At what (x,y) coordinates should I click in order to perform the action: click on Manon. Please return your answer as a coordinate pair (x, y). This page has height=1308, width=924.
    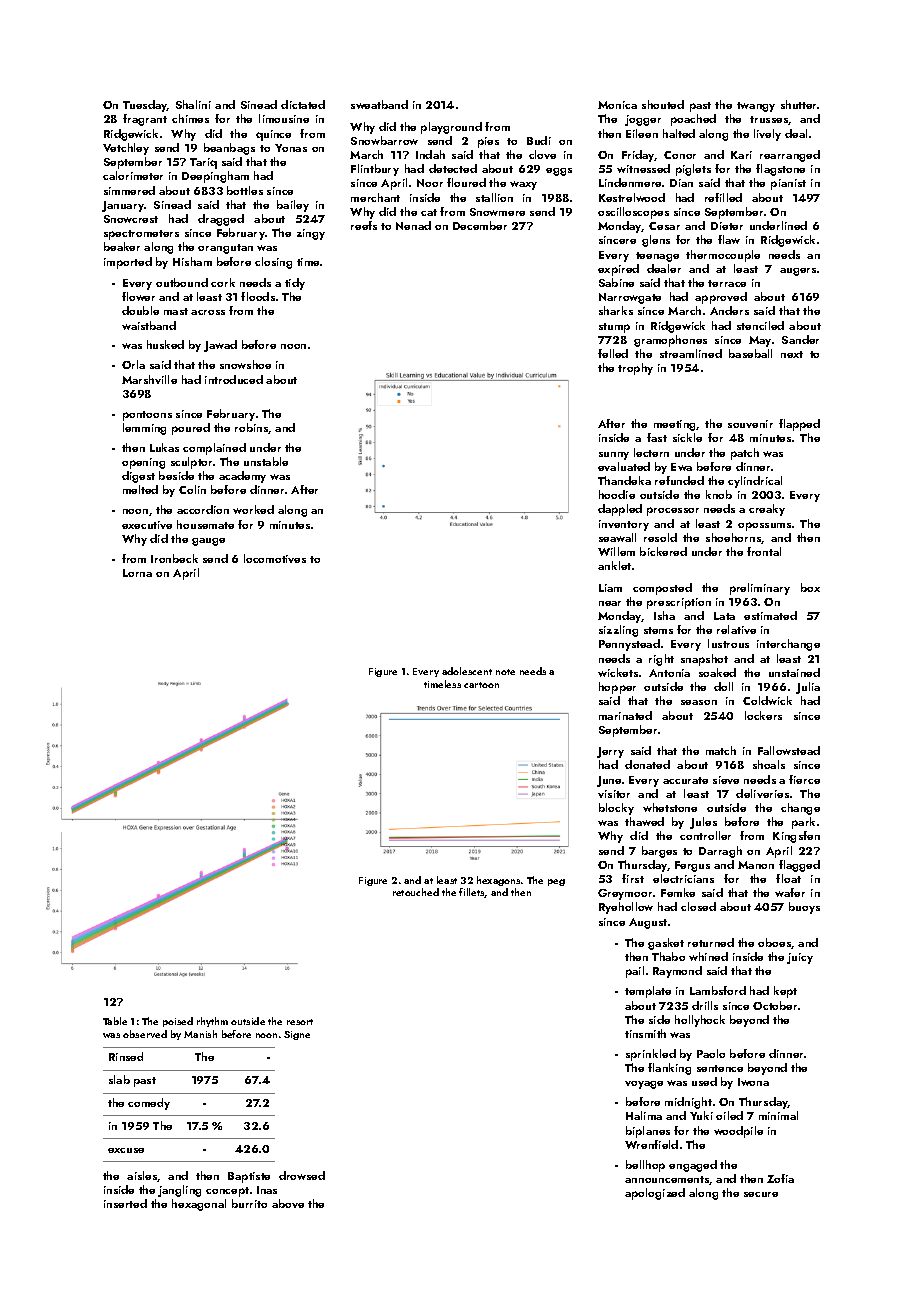
    Looking at the image, I should click on (756, 865).
